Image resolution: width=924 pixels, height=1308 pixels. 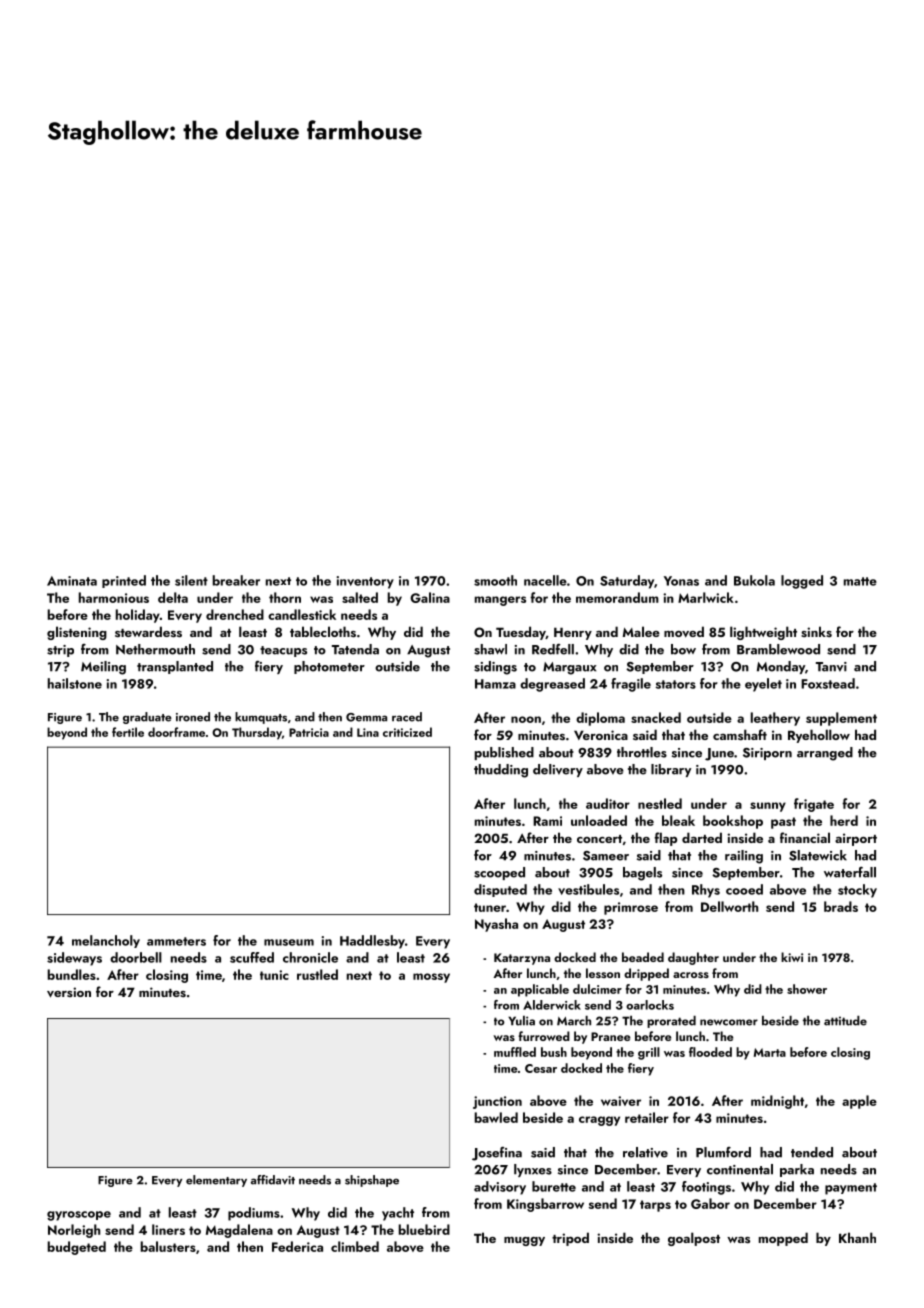 What do you see at coordinates (691, 975) in the screenshot?
I see `across` at bounding box center [691, 975].
